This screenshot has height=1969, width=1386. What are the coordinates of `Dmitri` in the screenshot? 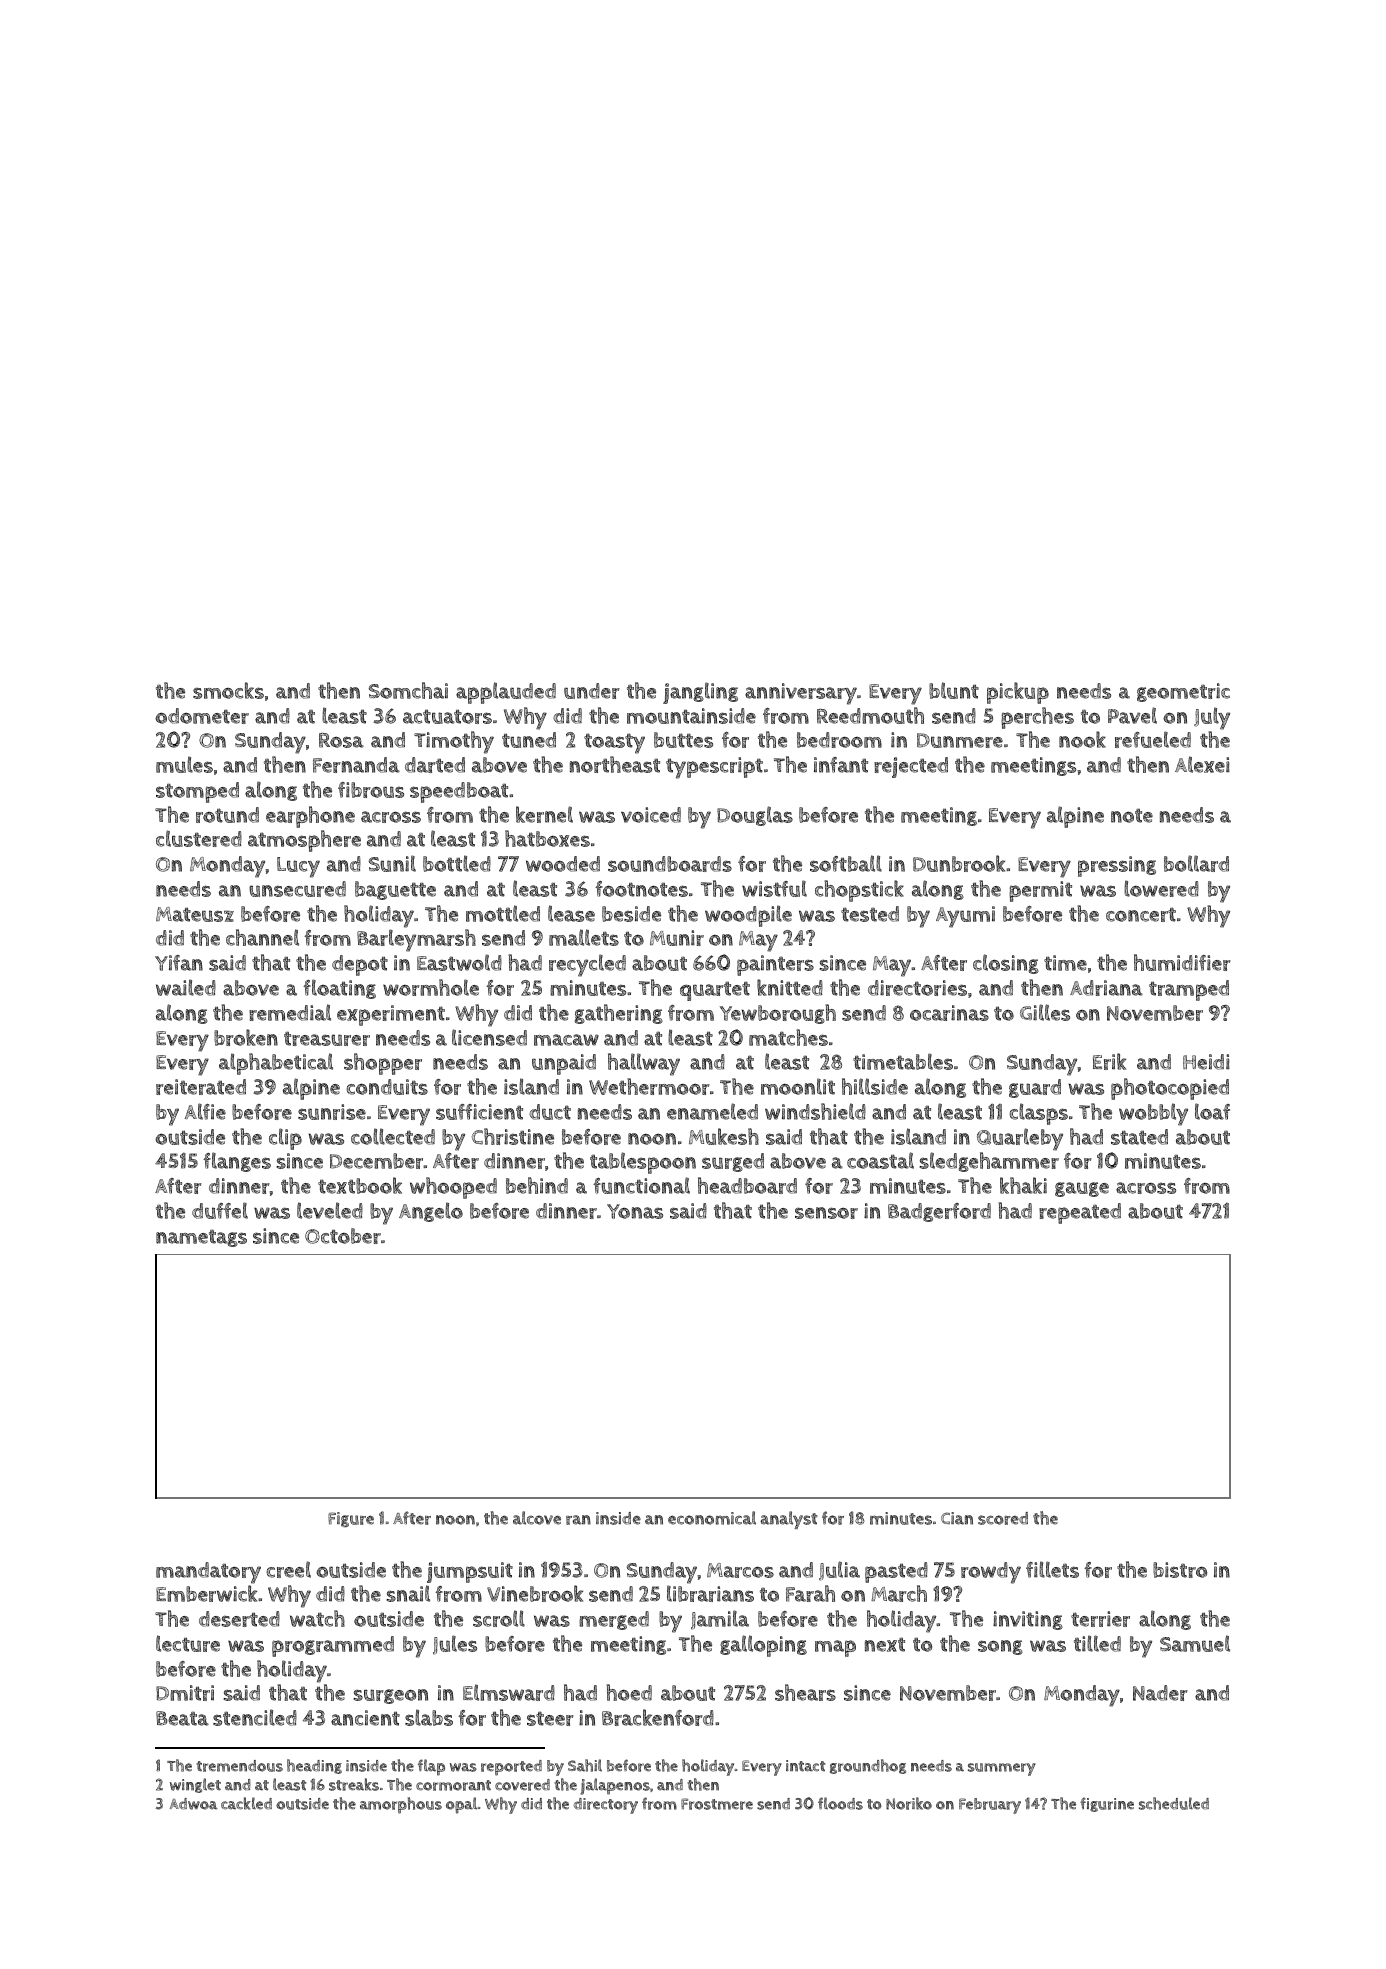 It's located at (185, 1693).
